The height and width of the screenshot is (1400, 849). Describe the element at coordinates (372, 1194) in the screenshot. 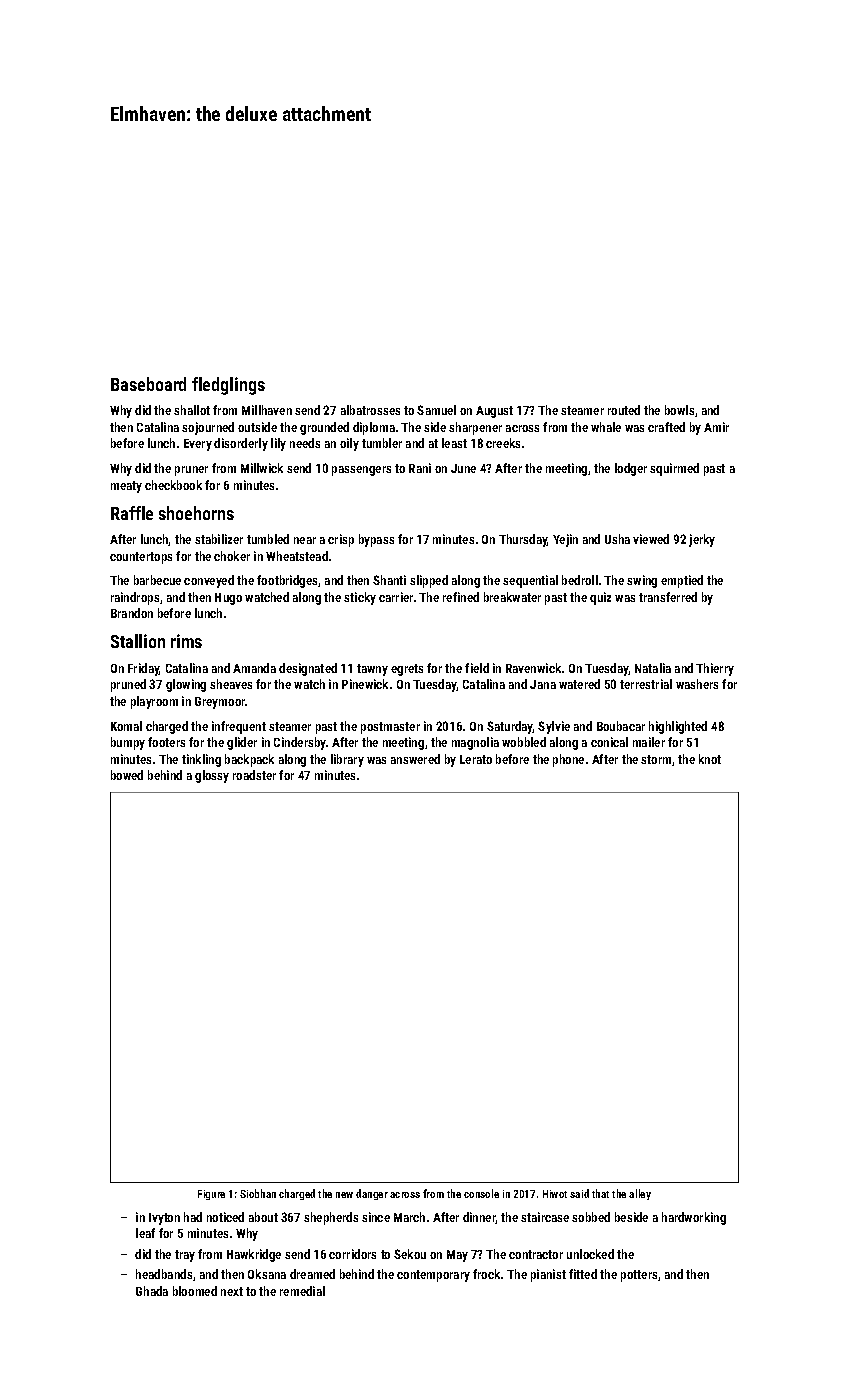

I see `danger` at that location.
